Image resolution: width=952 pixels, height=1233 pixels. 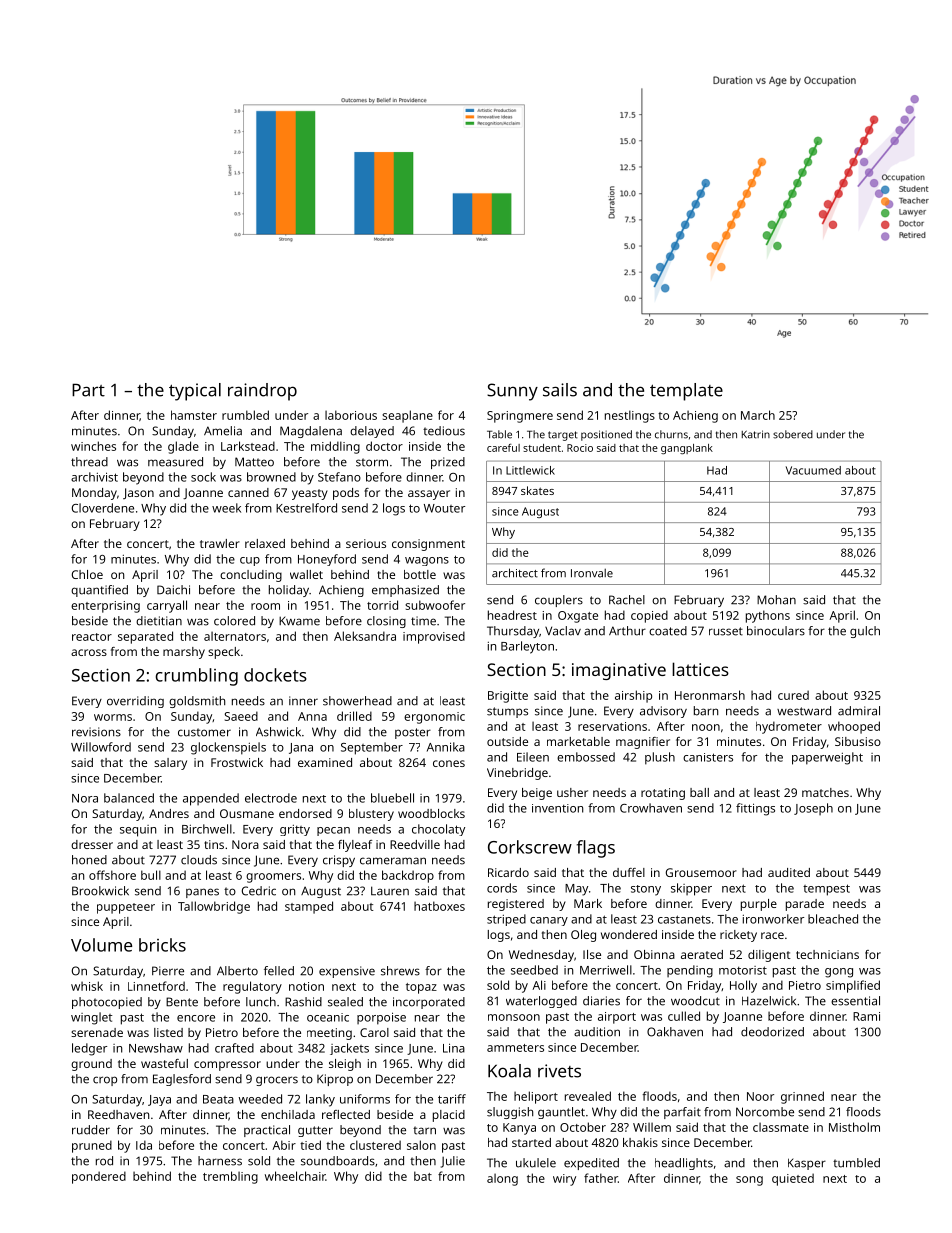 What do you see at coordinates (578, 617) in the screenshot?
I see `Oxgate` at bounding box center [578, 617].
